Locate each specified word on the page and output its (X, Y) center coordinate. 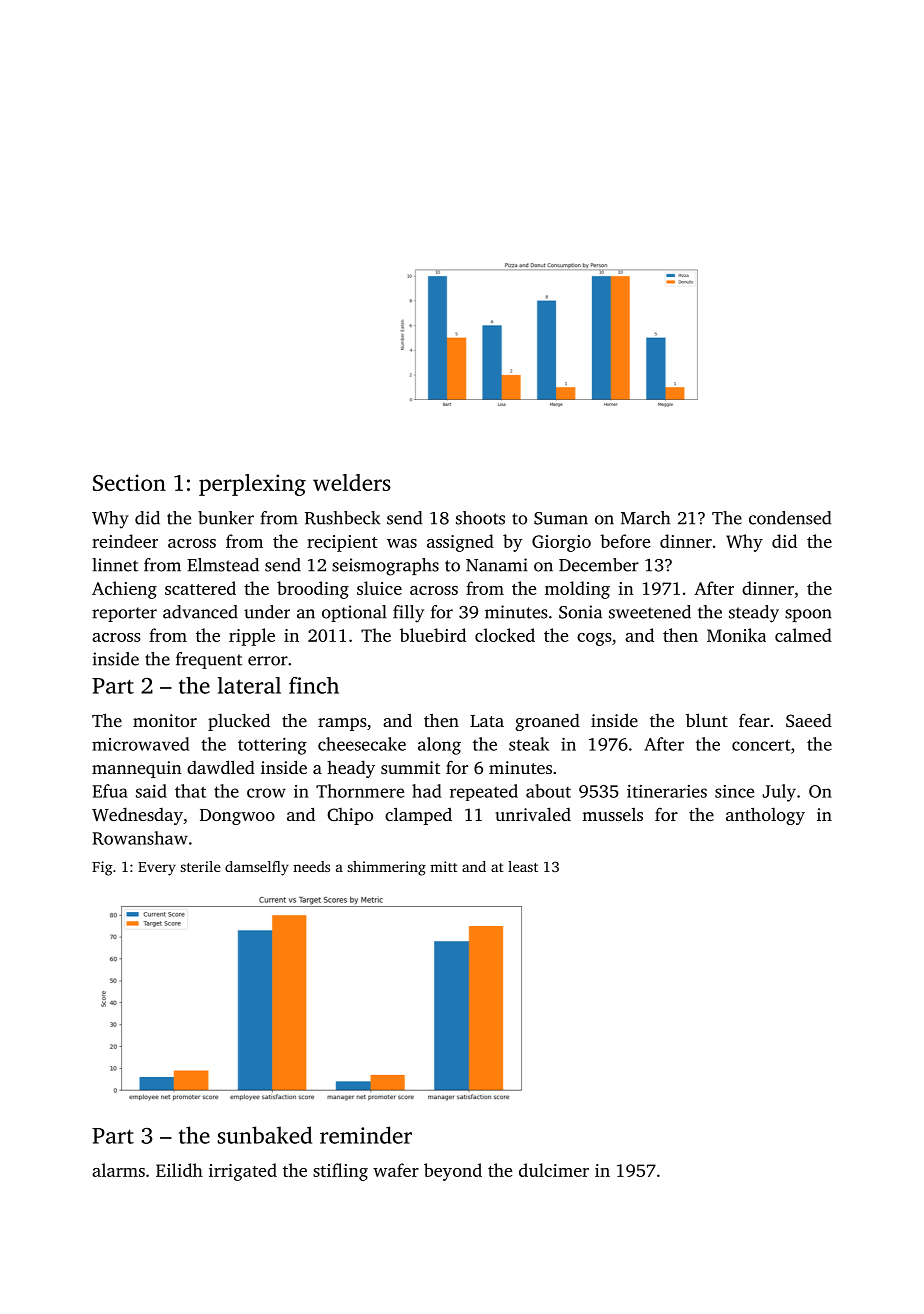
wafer (396, 1170)
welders (352, 482)
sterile (201, 866)
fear (754, 720)
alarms (118, 1170)
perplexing (252, 485)
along (439, 746)
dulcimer (554, 1170)
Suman (561, 518)
